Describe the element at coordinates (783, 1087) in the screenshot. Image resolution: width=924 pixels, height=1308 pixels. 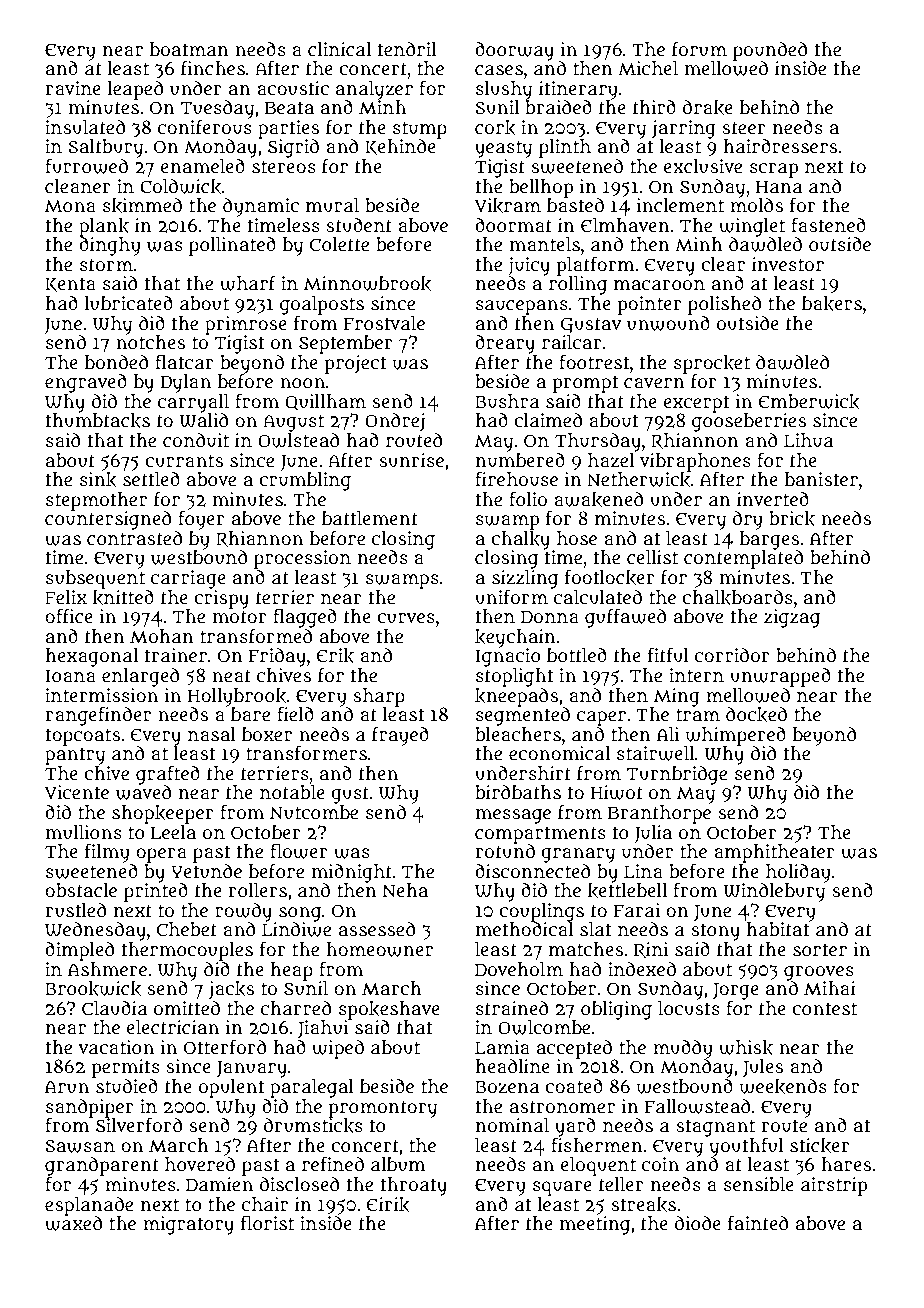
I see `weekends` at that location.
